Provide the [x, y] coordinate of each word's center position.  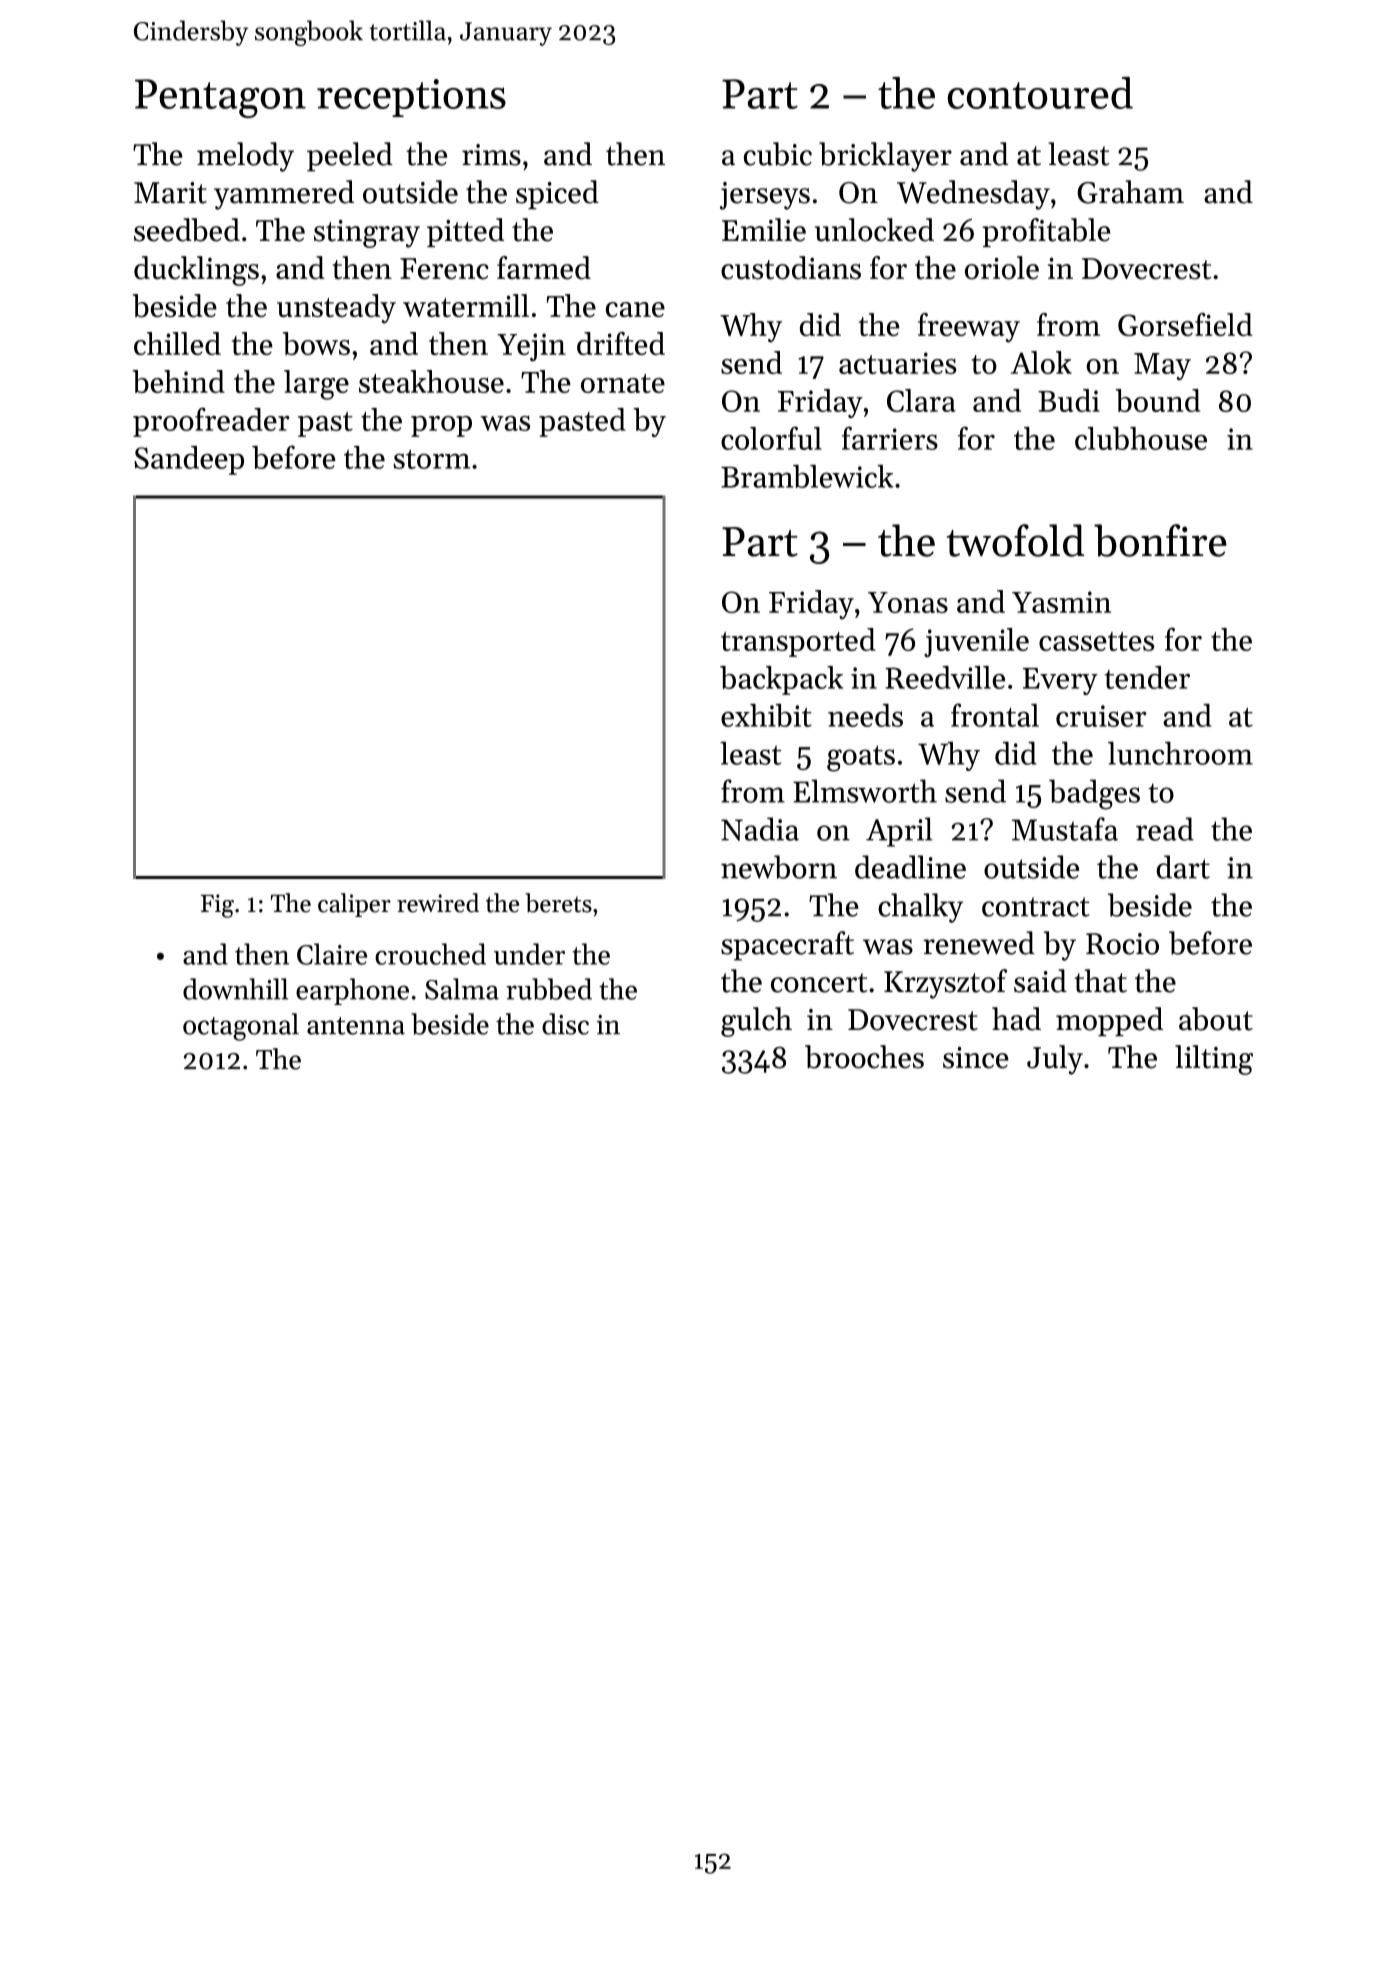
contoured [1040, 93]
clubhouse [1141, 438]
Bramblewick [807, 476]
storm [432, 459]
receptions [411, 98]
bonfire [1160, 540]
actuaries [898, 363]
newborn [779, 867]
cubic [778, 154]
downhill [235, 989]
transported [798, 642]
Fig [217, 906]
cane [635, 309]
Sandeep [189, 460]
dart [1183, 867]
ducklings [196, 271]
